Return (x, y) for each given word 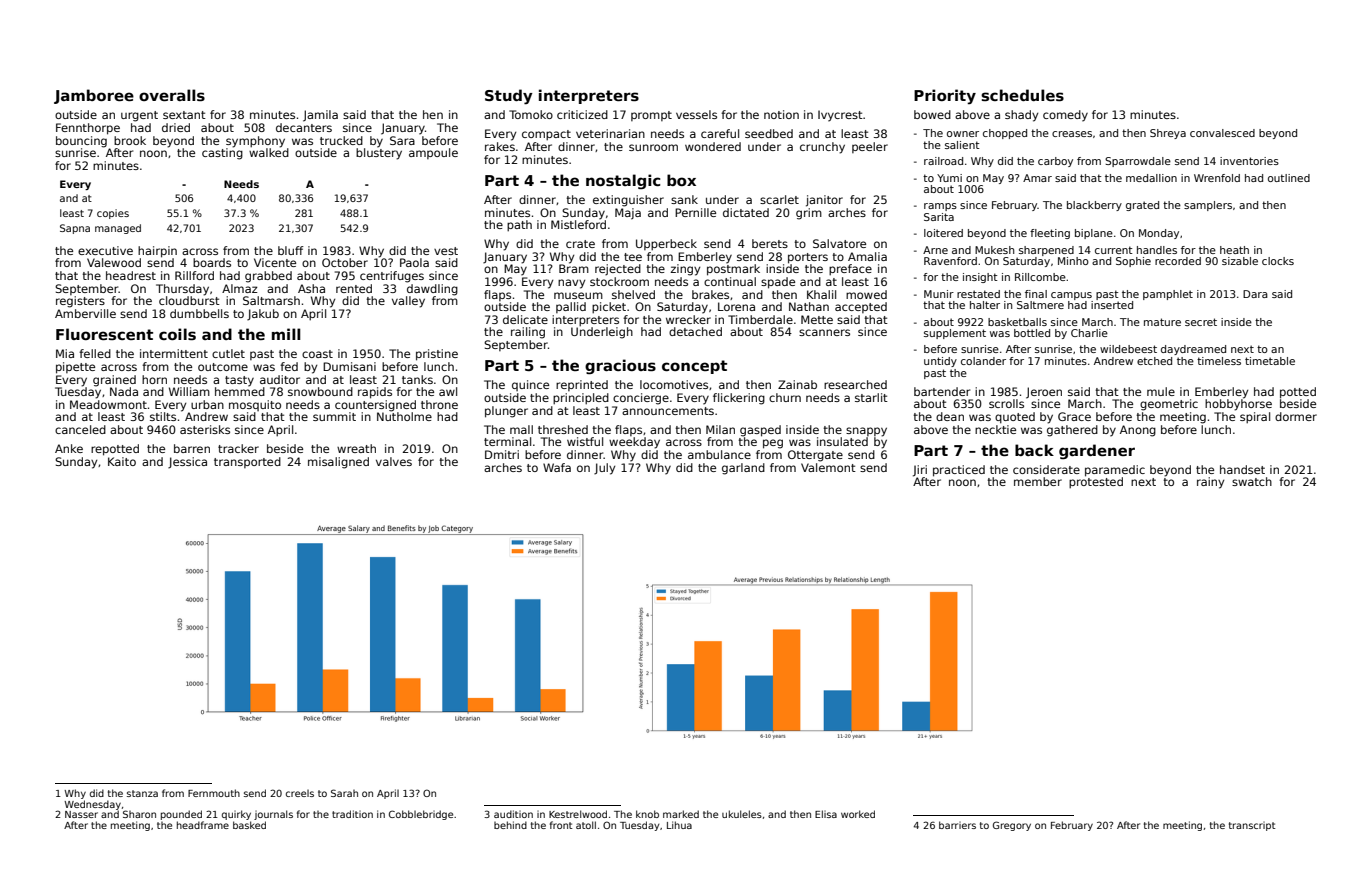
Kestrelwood (578, 814)
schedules (1022, 95)
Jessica (187, 463)
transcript (1252, 826)
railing (528, 333)
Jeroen (1044, 393)
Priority (945, 96)
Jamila (320, 116)
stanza (142, 793)
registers (80, 302)
